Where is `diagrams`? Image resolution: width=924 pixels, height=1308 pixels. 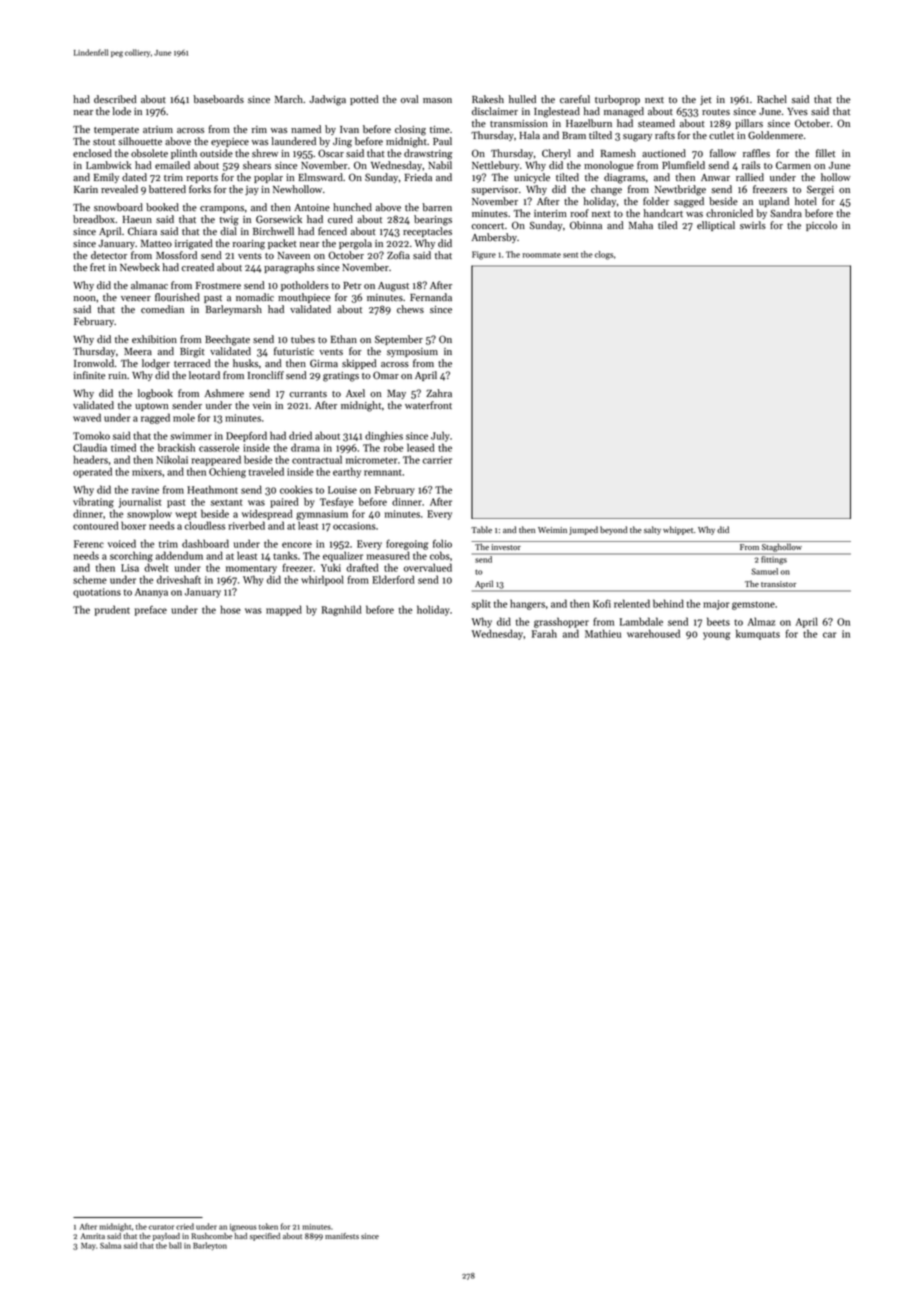
diagrams is located at coordinates (624, 178).
